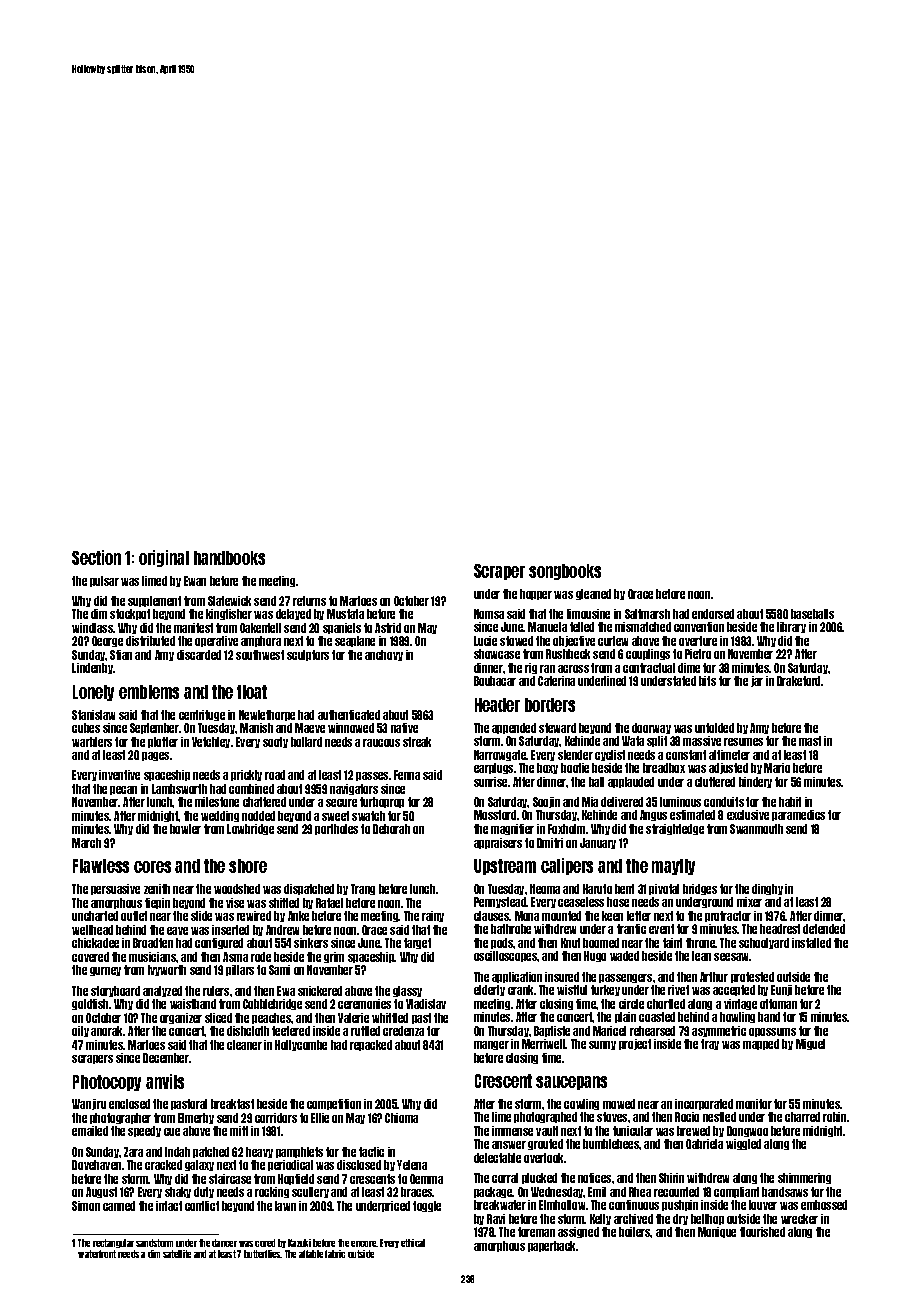  Describe the element at coordinates (556, 681) in the screenshot. I see `Caterina` at that location.
